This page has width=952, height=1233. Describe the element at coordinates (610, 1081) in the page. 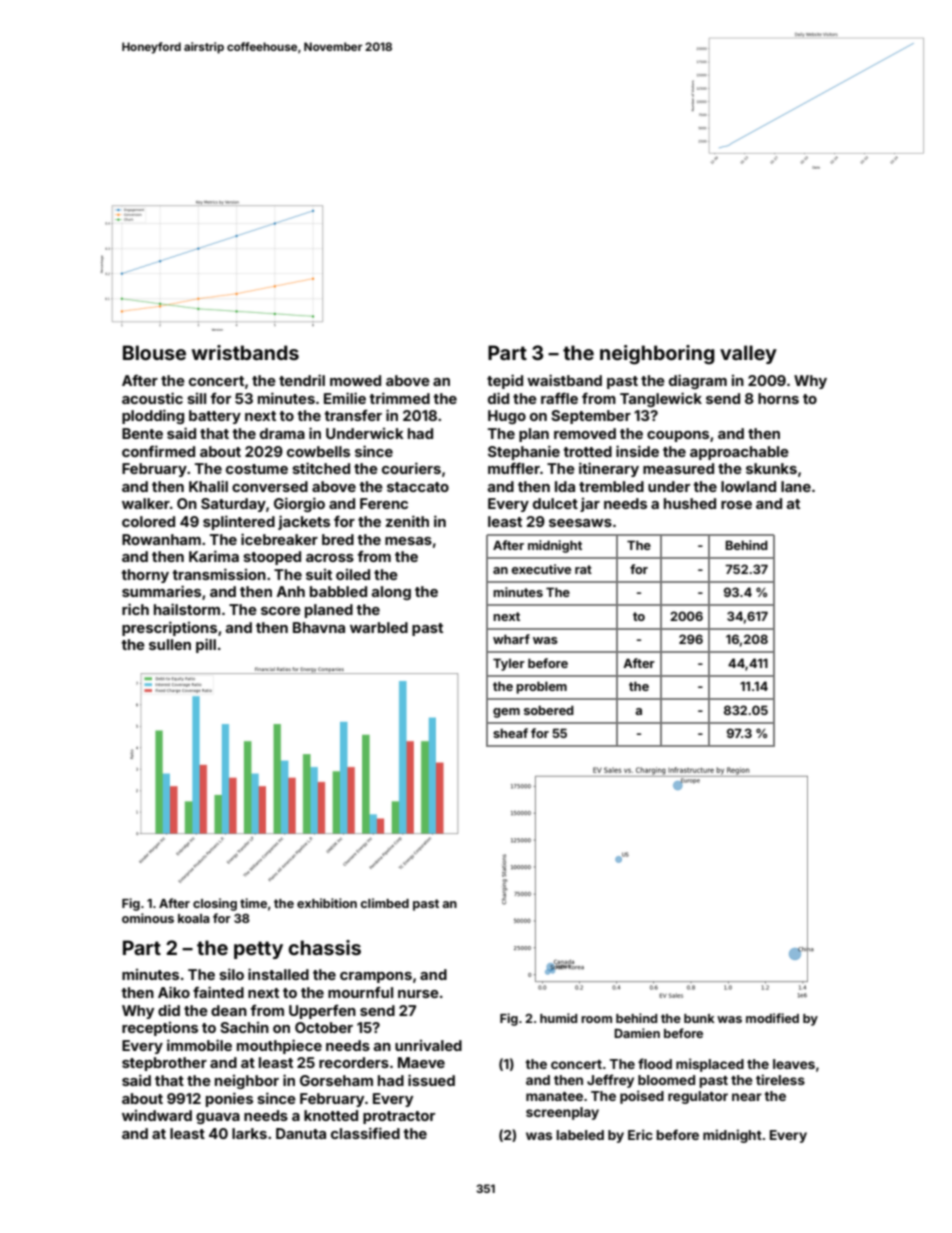

I see `Jeffrey` at that location.
